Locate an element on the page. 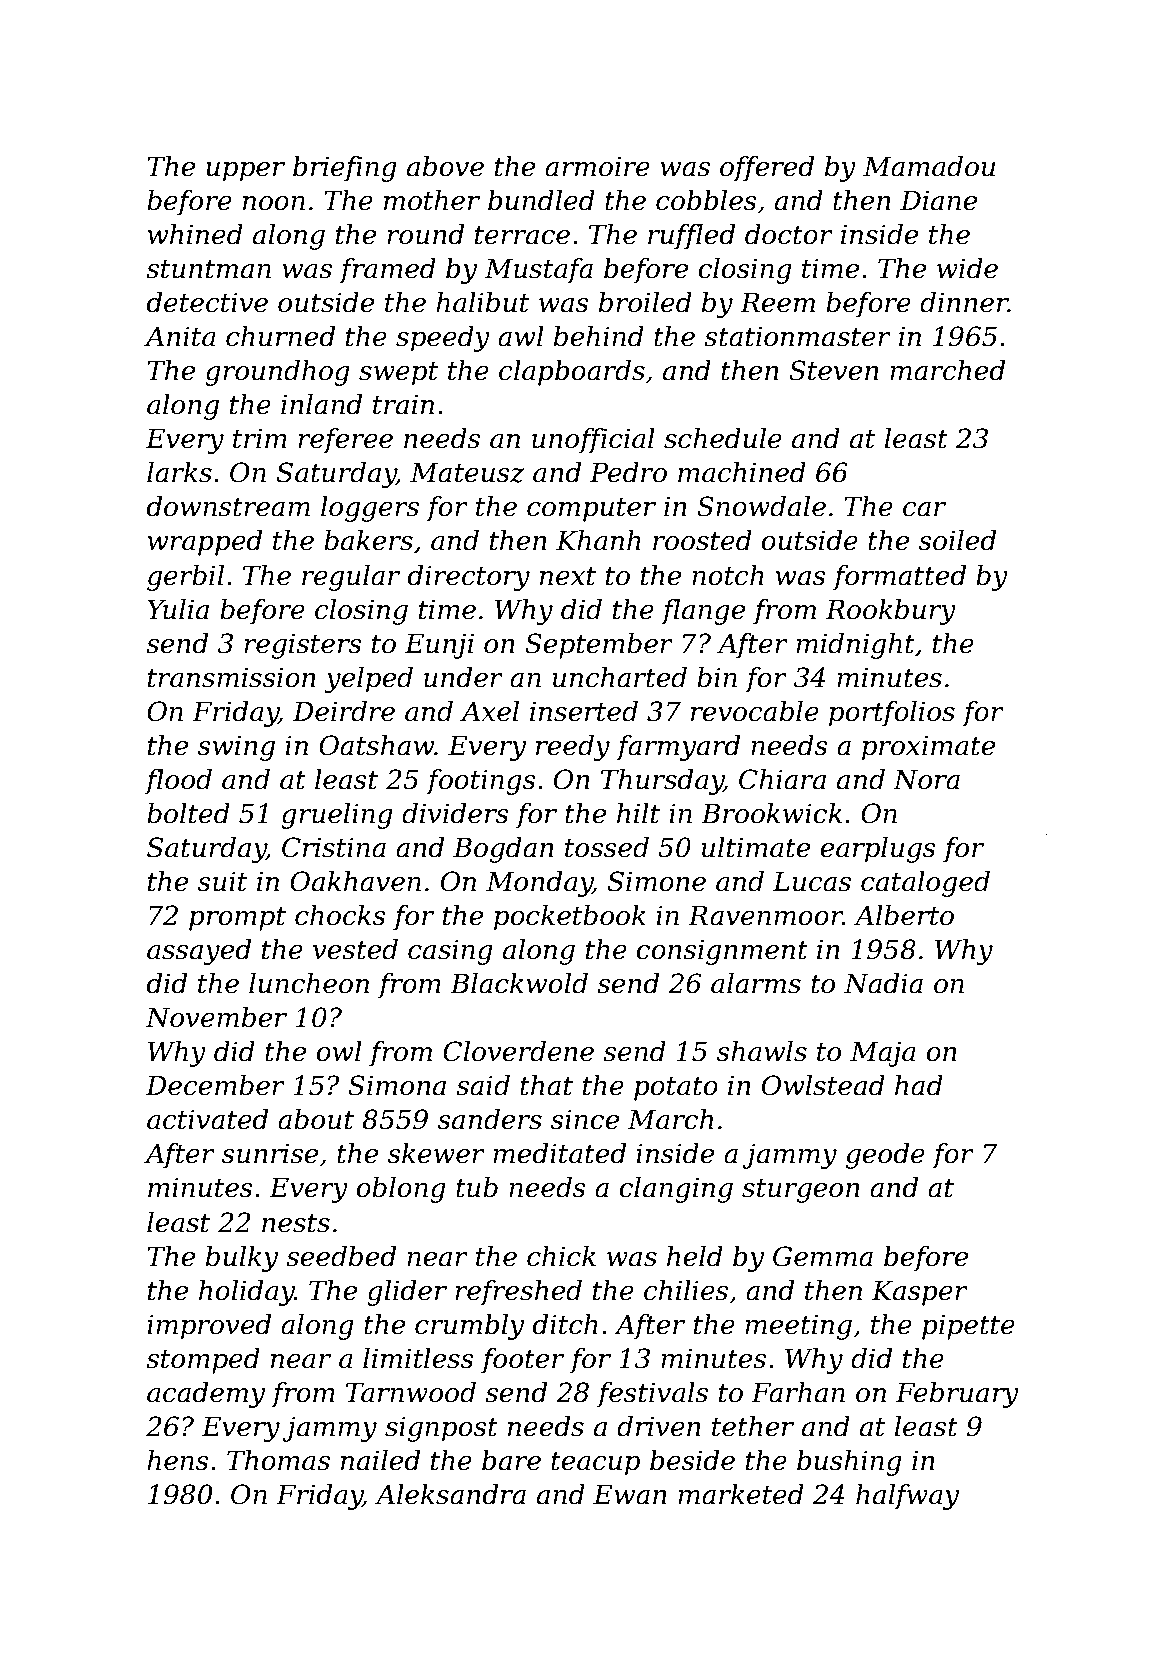 This image has width=1165, height=1654. Thomas is located at coordinates (278, 1460).
